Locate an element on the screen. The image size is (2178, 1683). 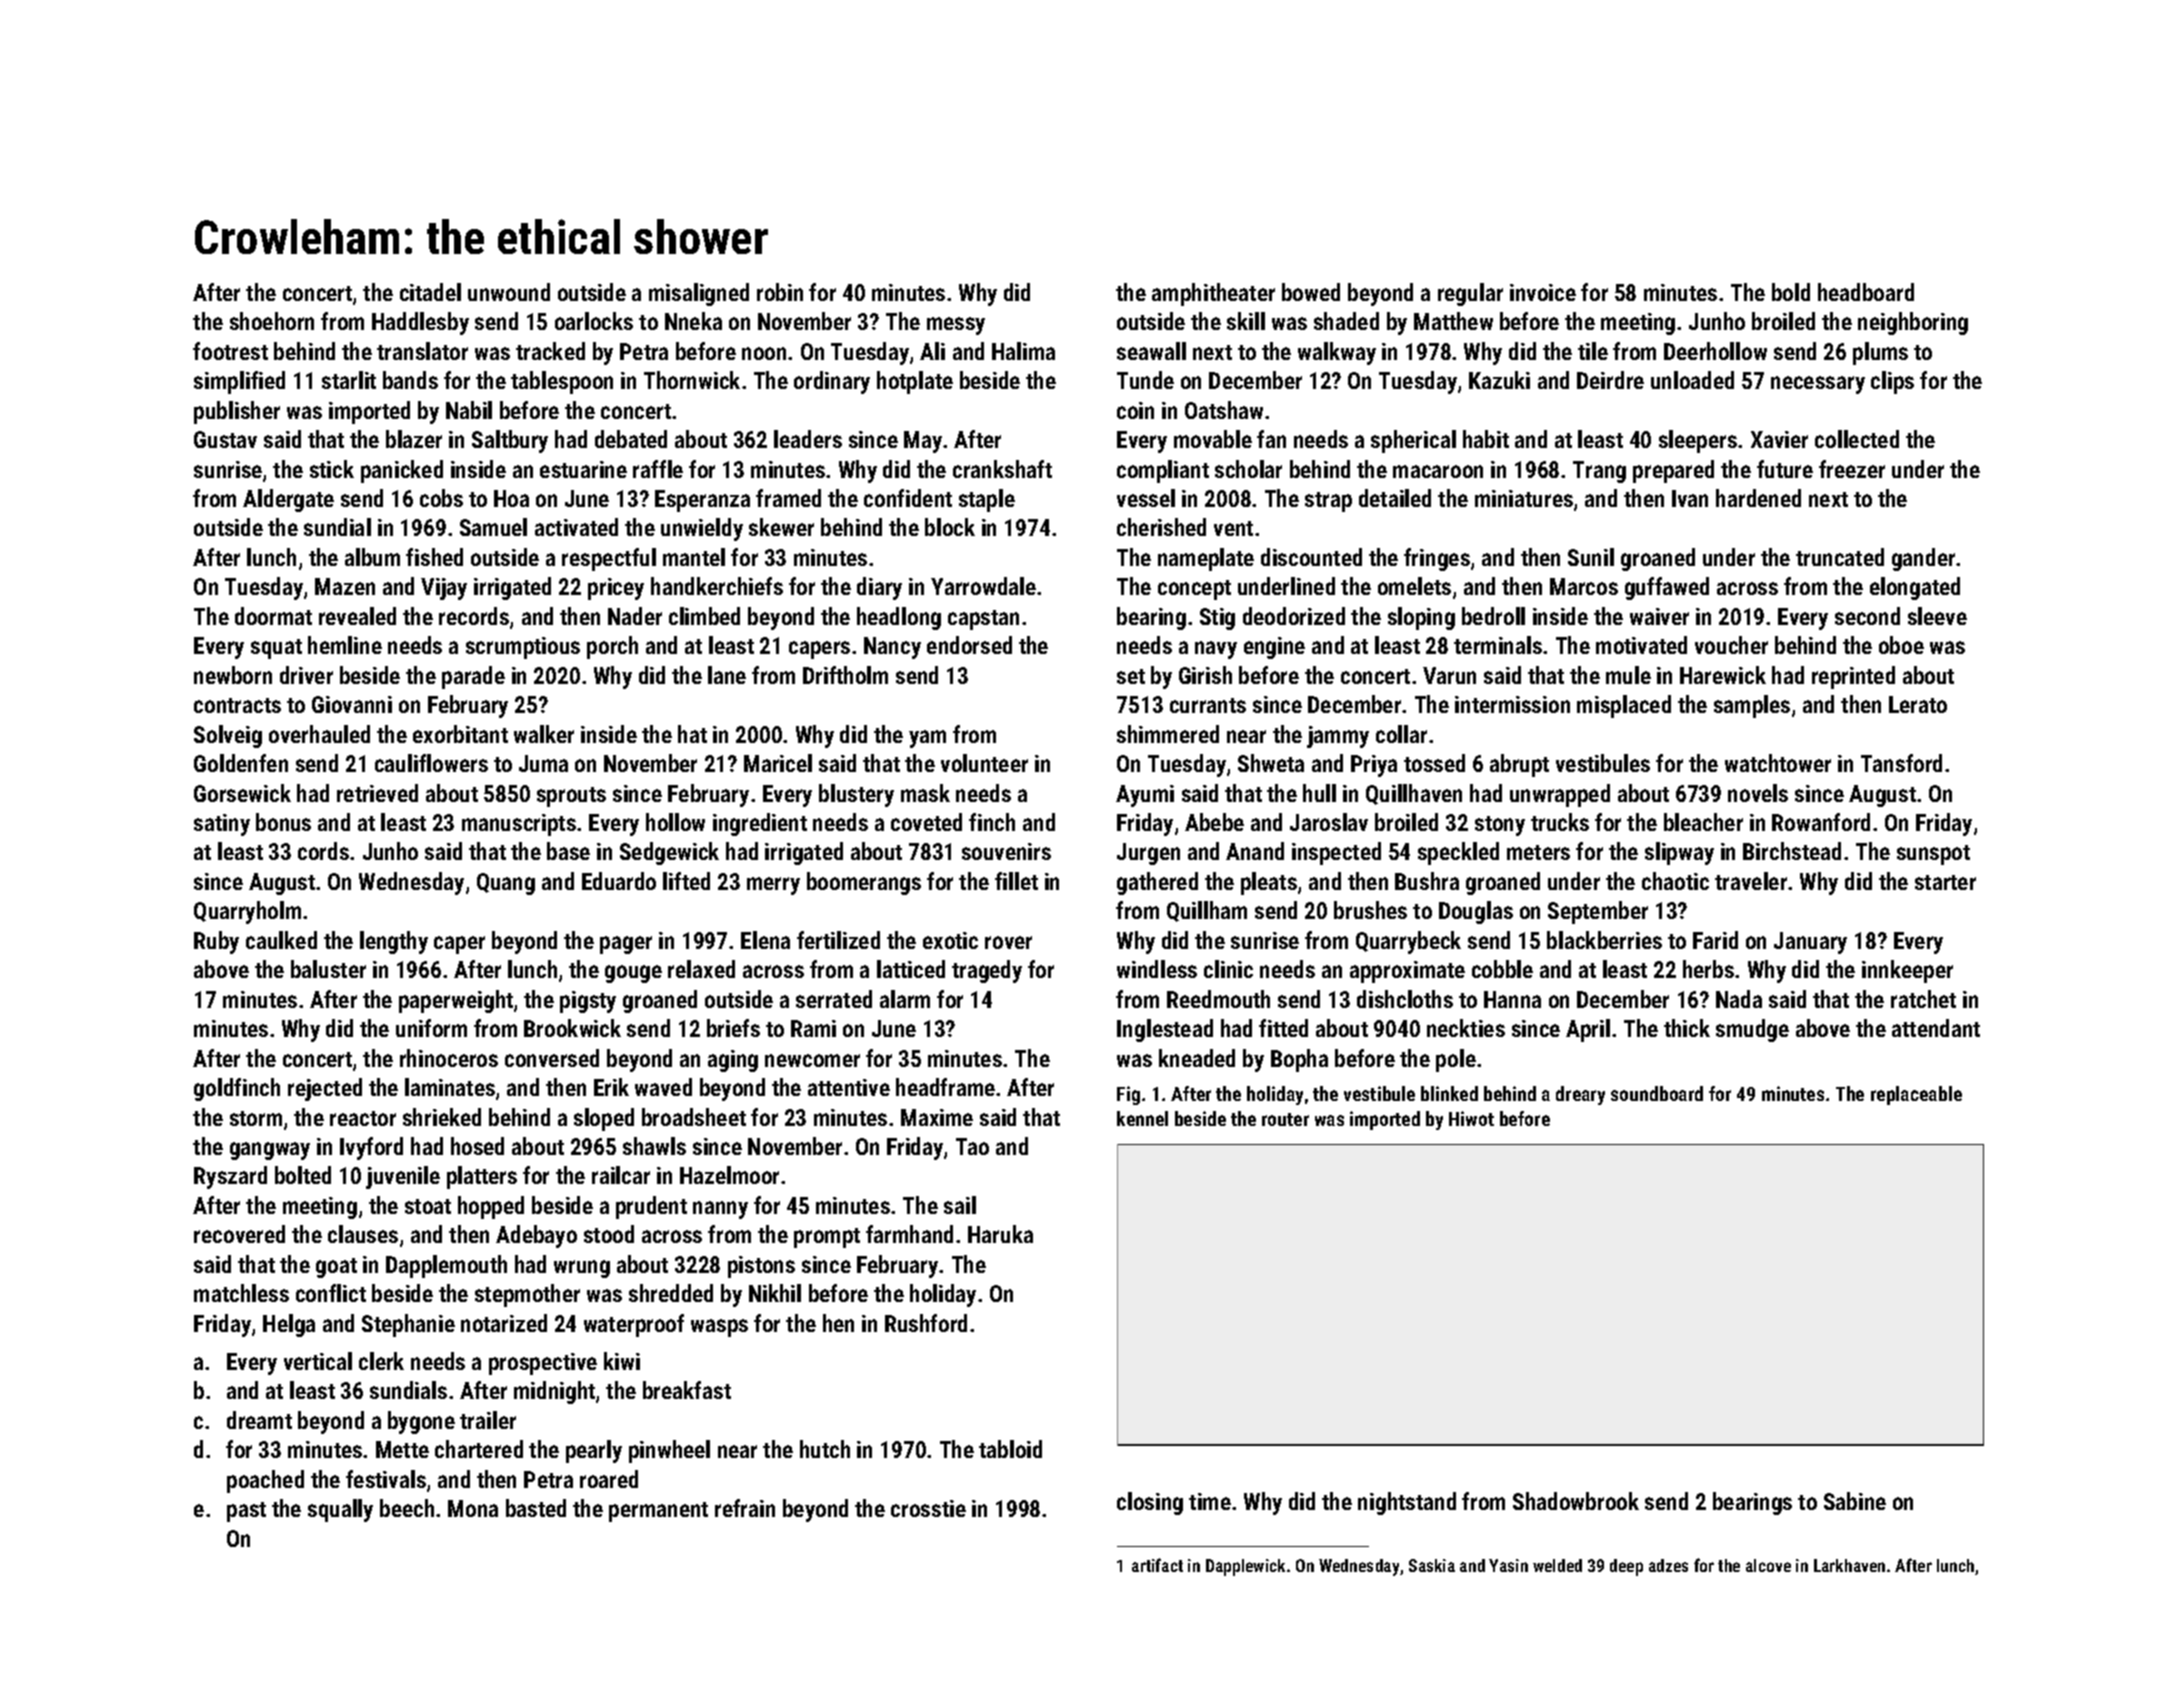
reprinted is located at coordinates (1853, 677).
